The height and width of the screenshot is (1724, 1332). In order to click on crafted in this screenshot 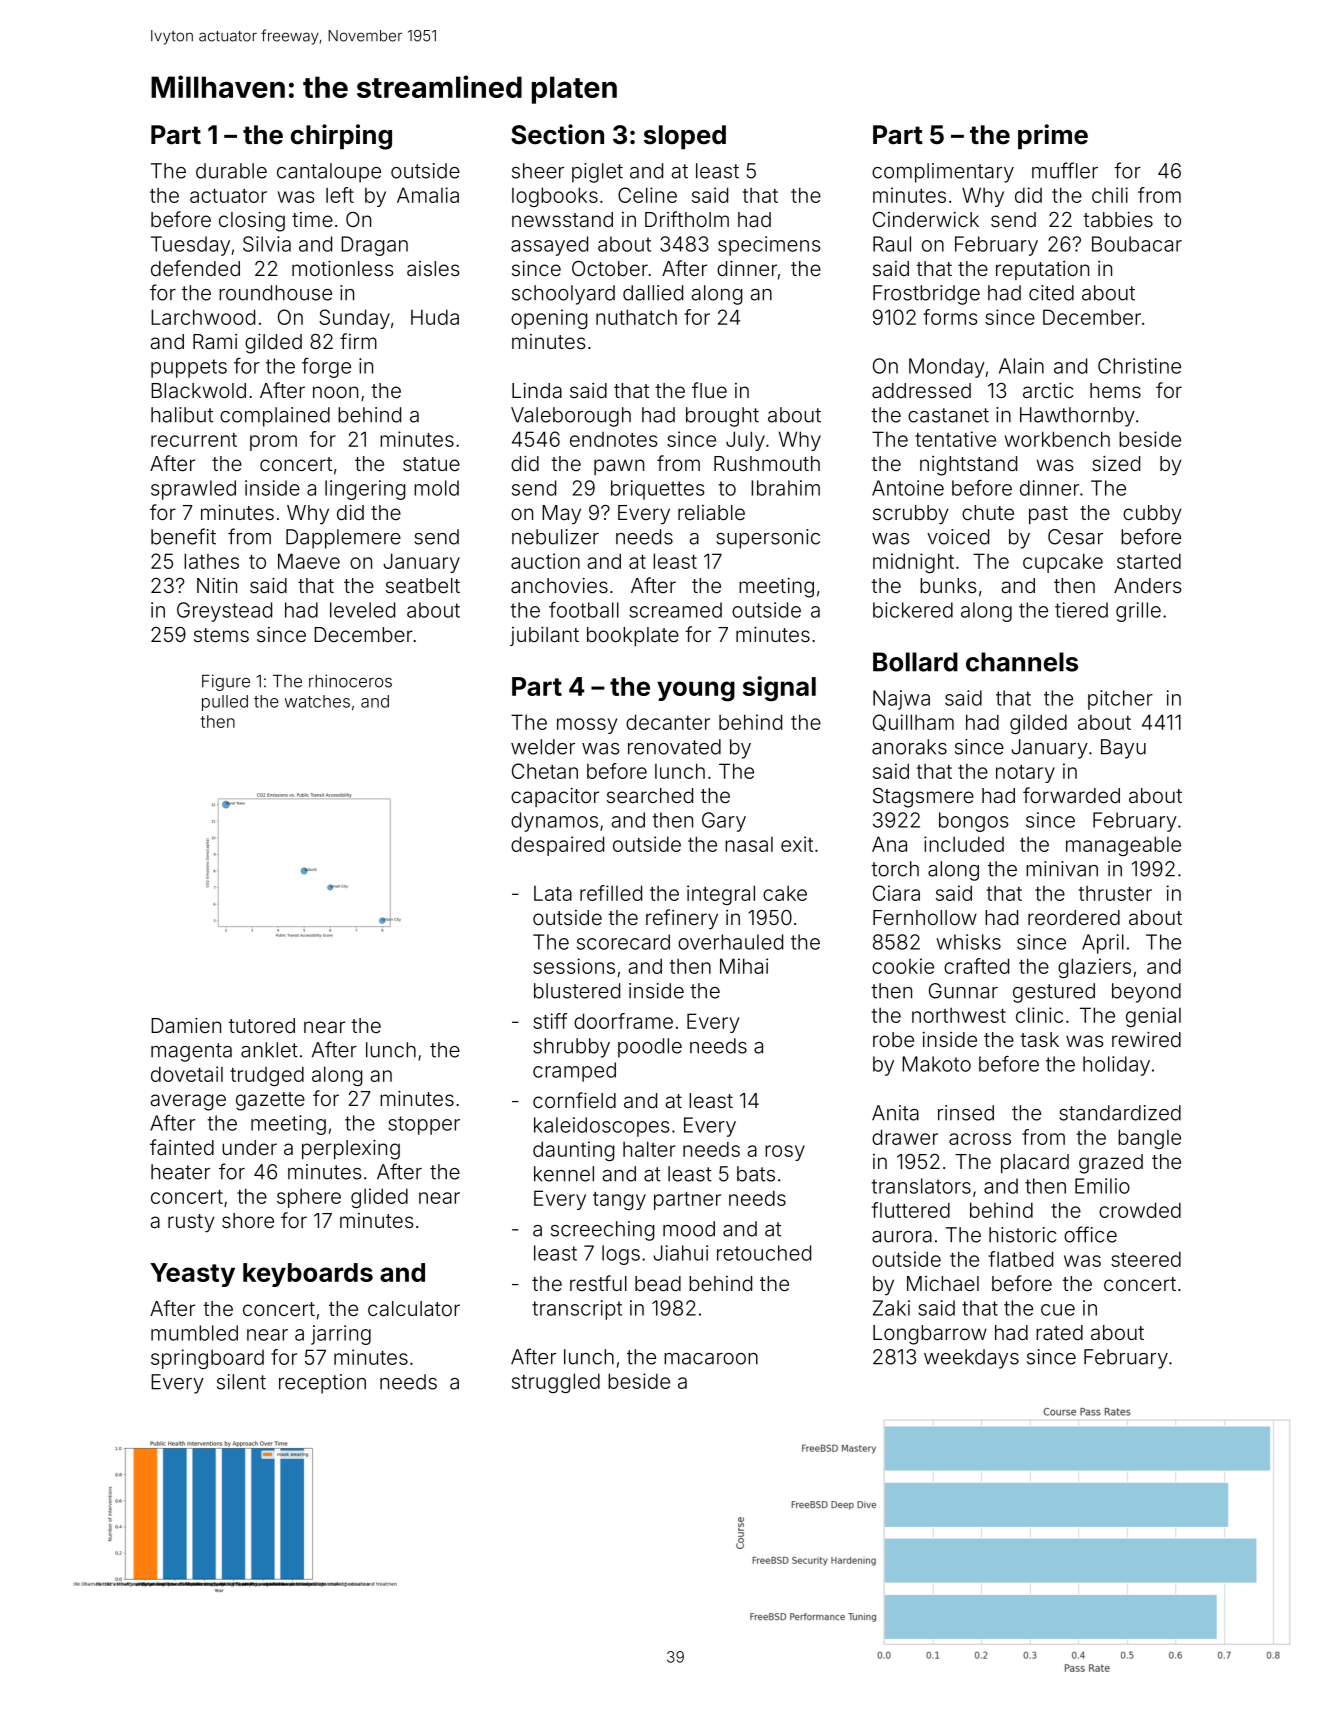, I will do `click(976, 966)`.
